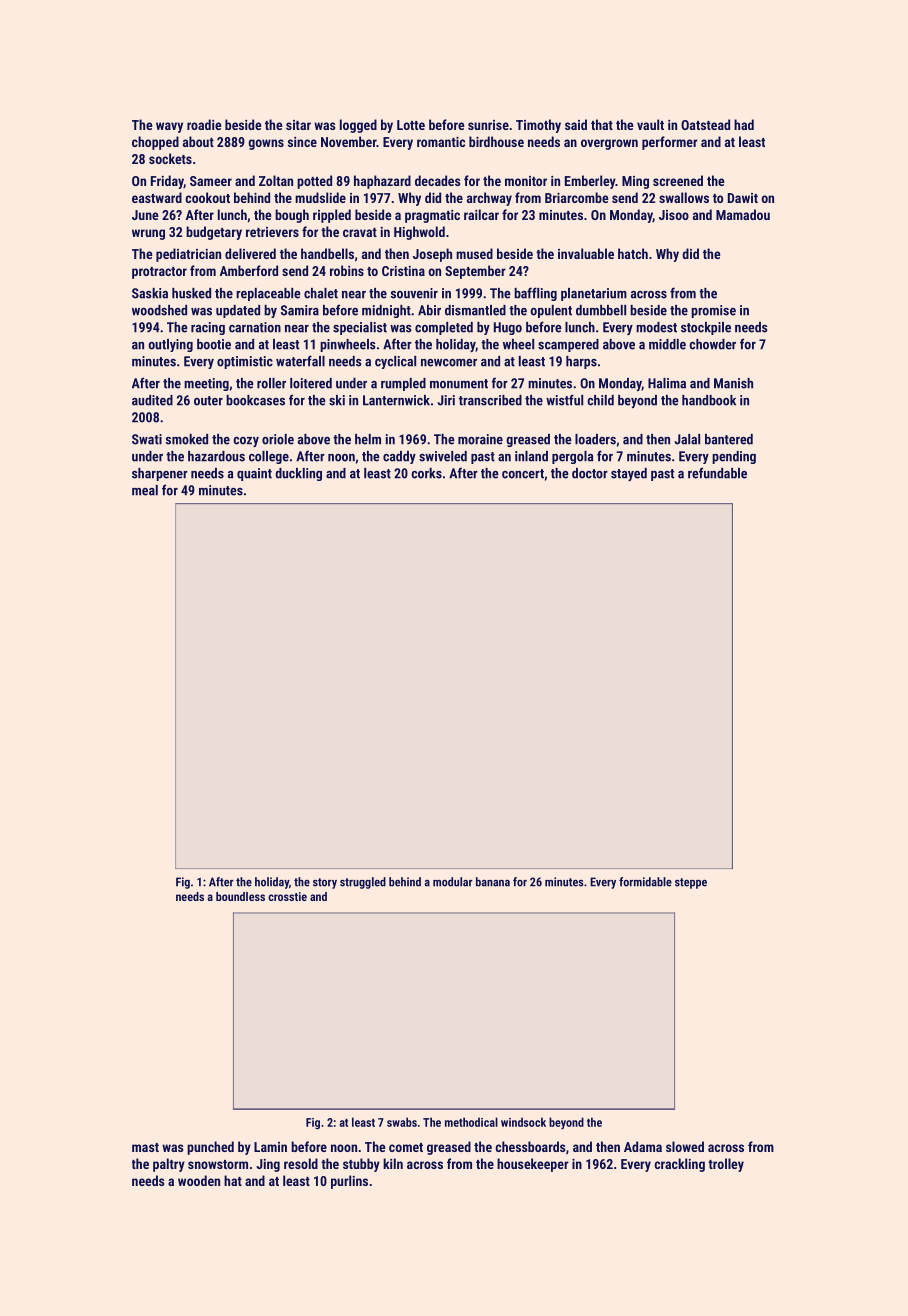 The image size is (908, 1316). What do you see at coordinates (650, 124) in the screenshot?
I see `vault` at bounding box center [650, 124].
